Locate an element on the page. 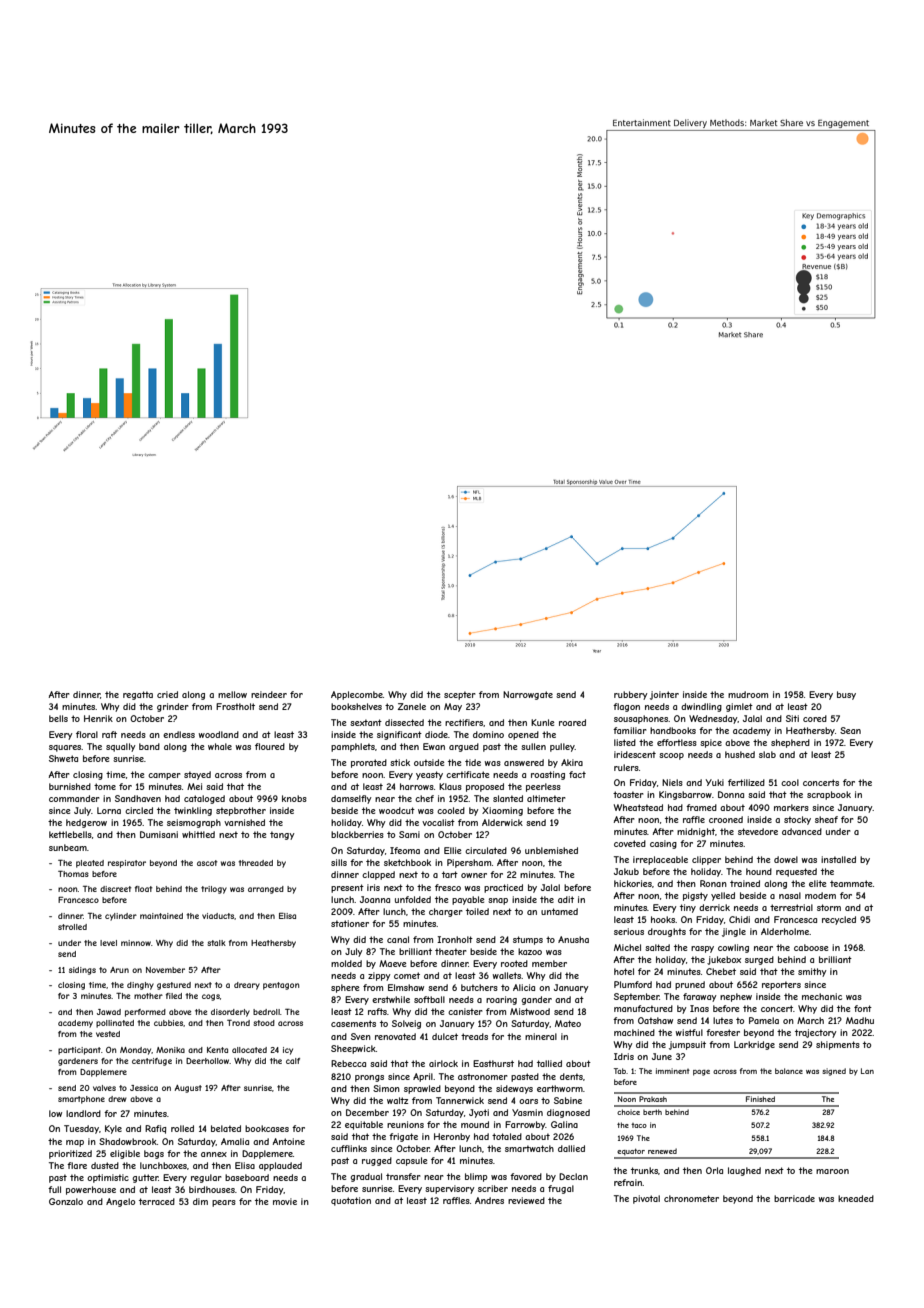  reviewed is located at coordinates (526, 1200).
